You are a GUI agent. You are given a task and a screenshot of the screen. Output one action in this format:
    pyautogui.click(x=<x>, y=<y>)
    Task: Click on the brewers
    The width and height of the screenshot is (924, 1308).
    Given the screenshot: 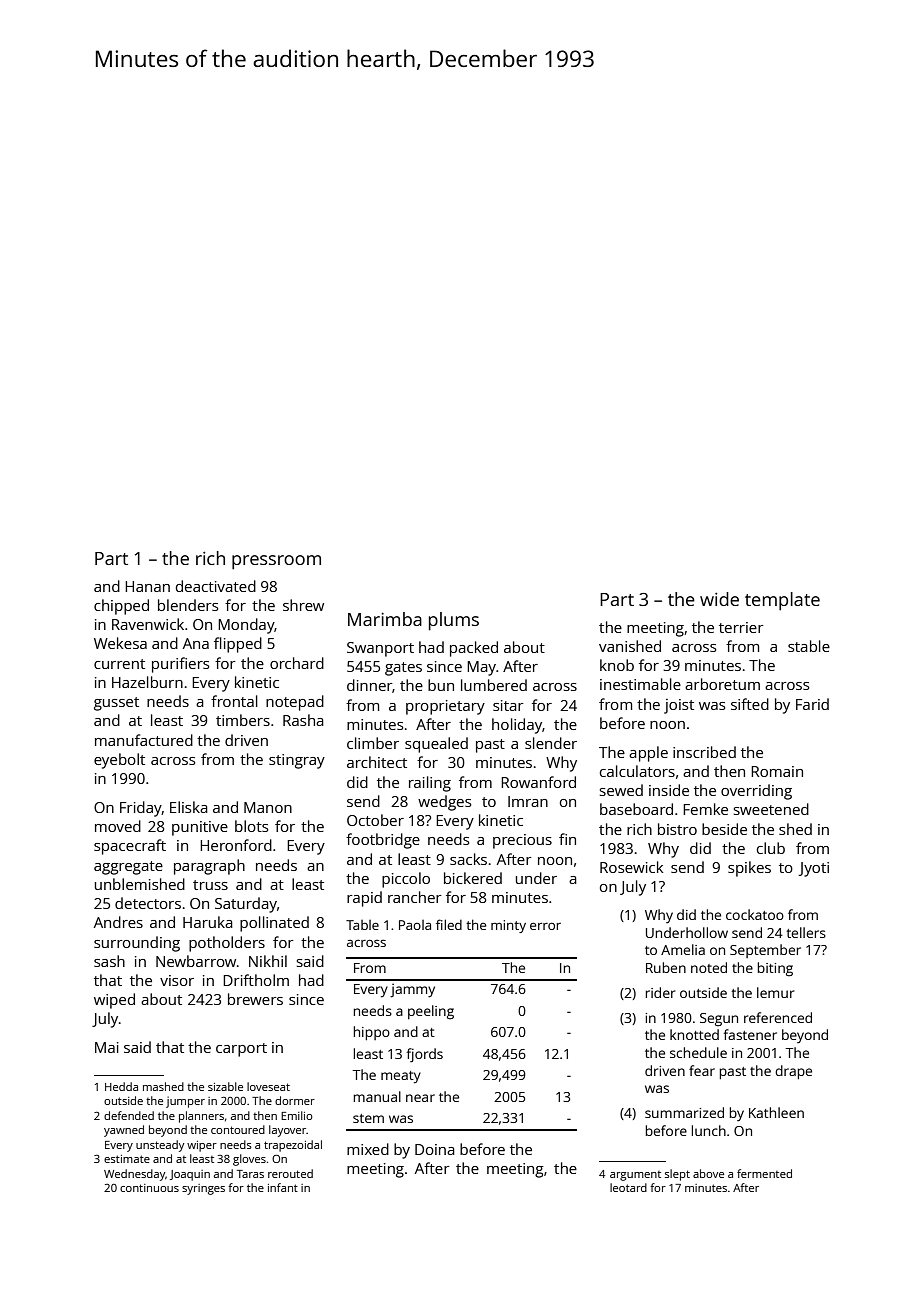 What is the action you would take?
    pyautogui.click(x=255, y=999)
